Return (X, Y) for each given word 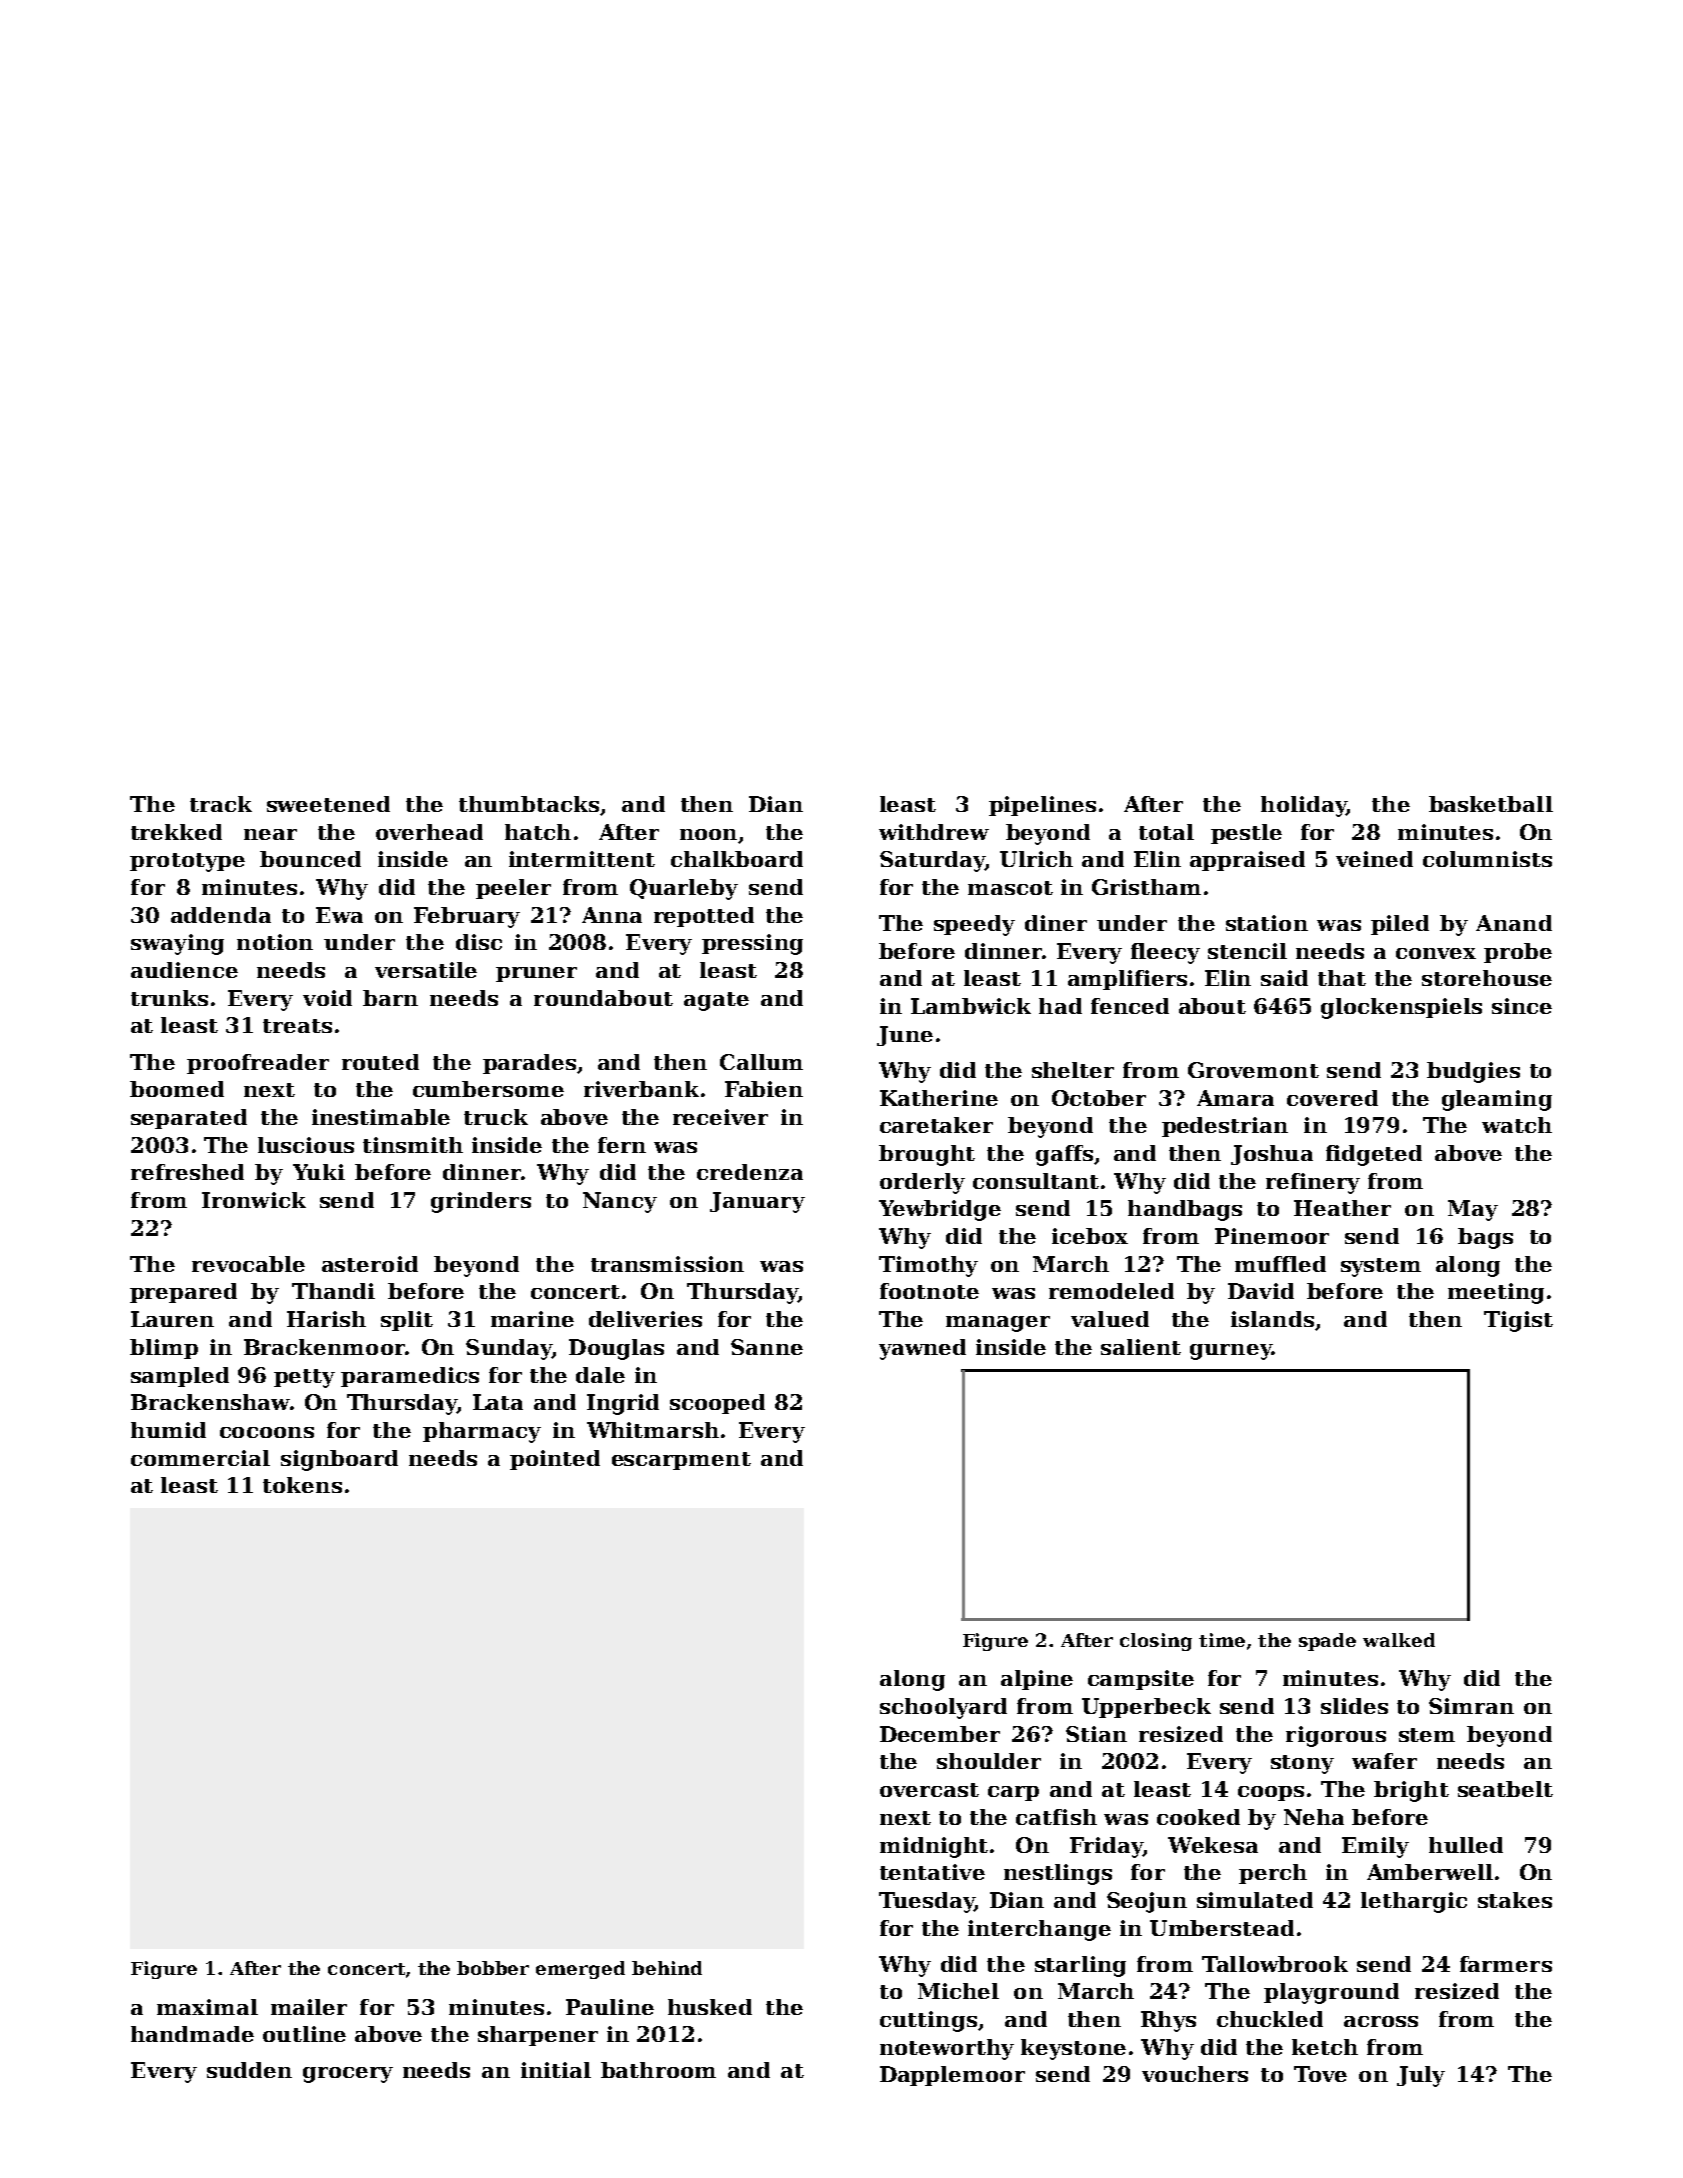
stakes (1515, 1900)
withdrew (934, 832)
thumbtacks (529, 804)
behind (667, 1968)
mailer (309, 2007)
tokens (302, 1485)
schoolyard (943, 1708)
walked (1399, 1640)
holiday (1303, 806)
